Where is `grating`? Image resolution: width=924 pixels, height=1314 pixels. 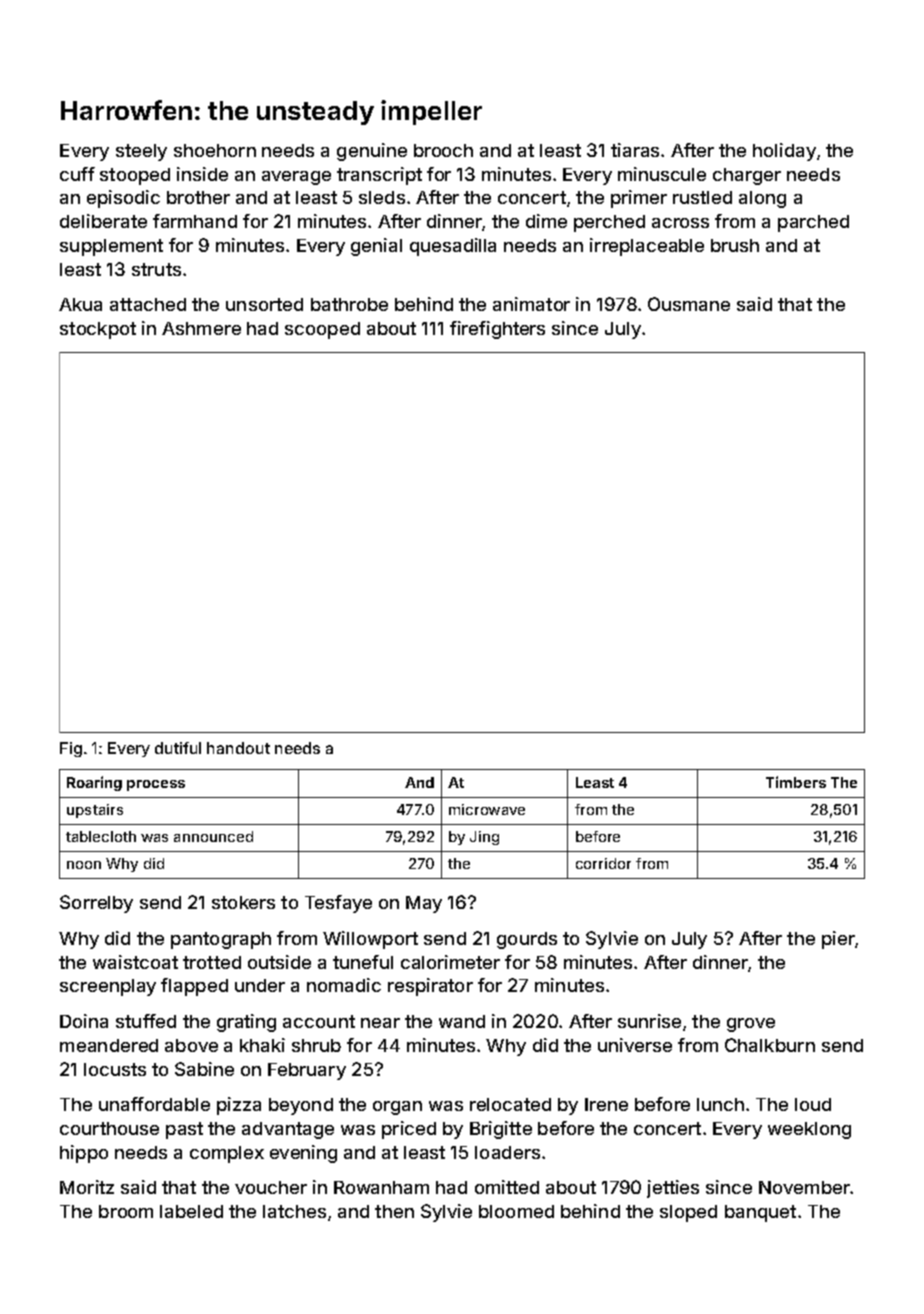
grating is located at coordinates (246, 1023).
